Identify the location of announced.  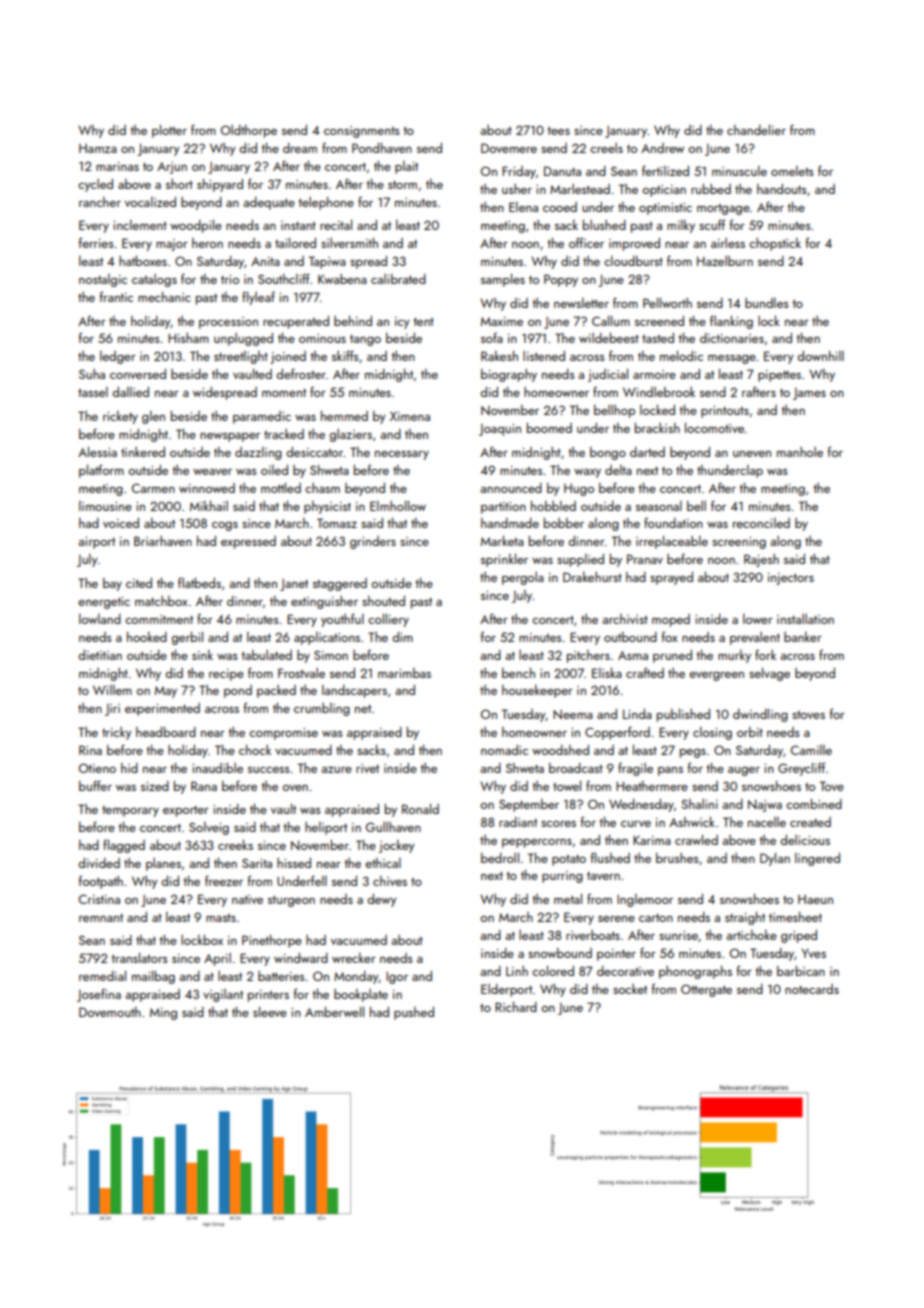
(511, 488).
